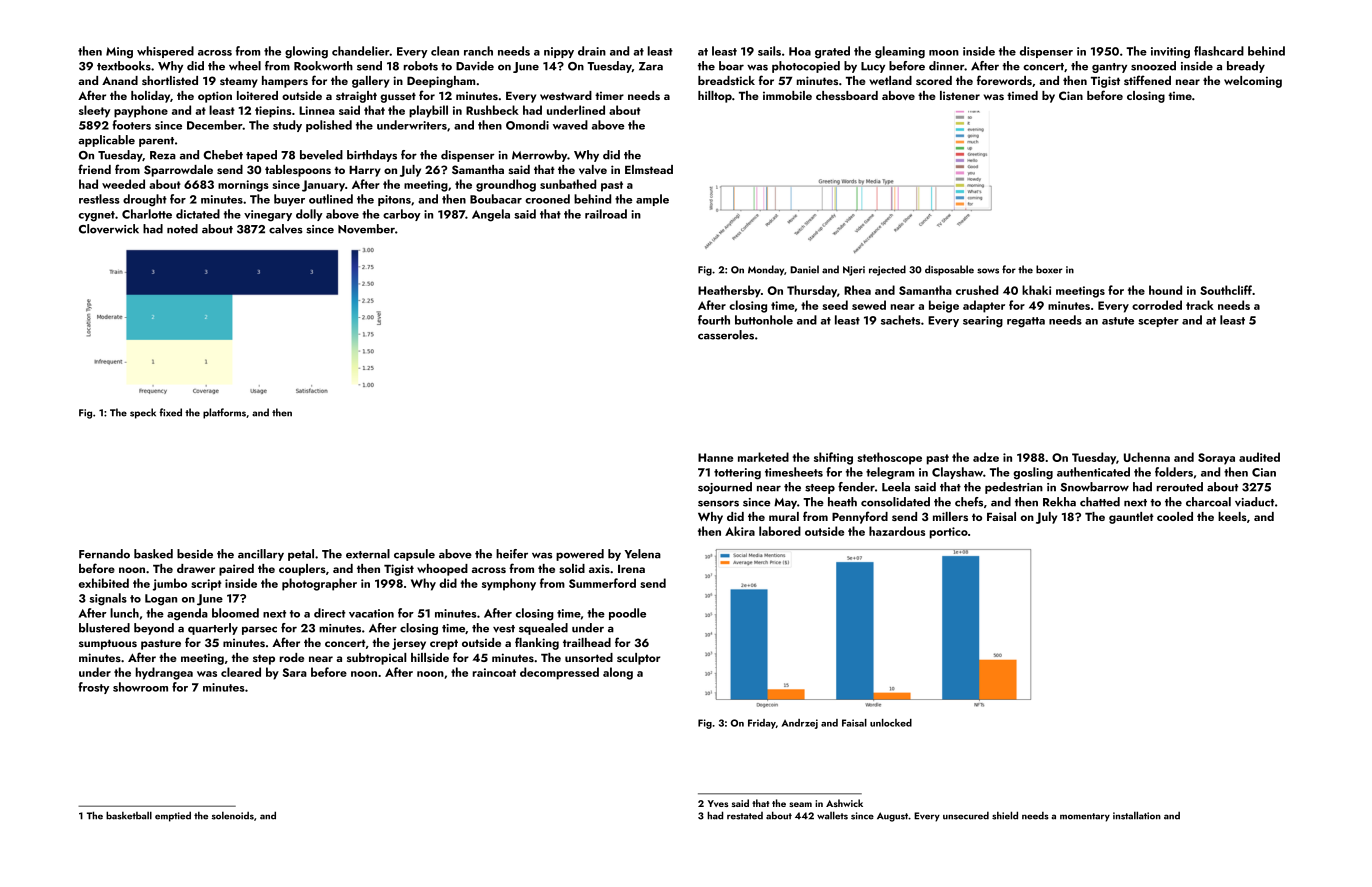 The height and width of the screenshot is (887, 1372). Describe the element at coordinates (944, 53) in the screenshot. I see `moon` at that location.
